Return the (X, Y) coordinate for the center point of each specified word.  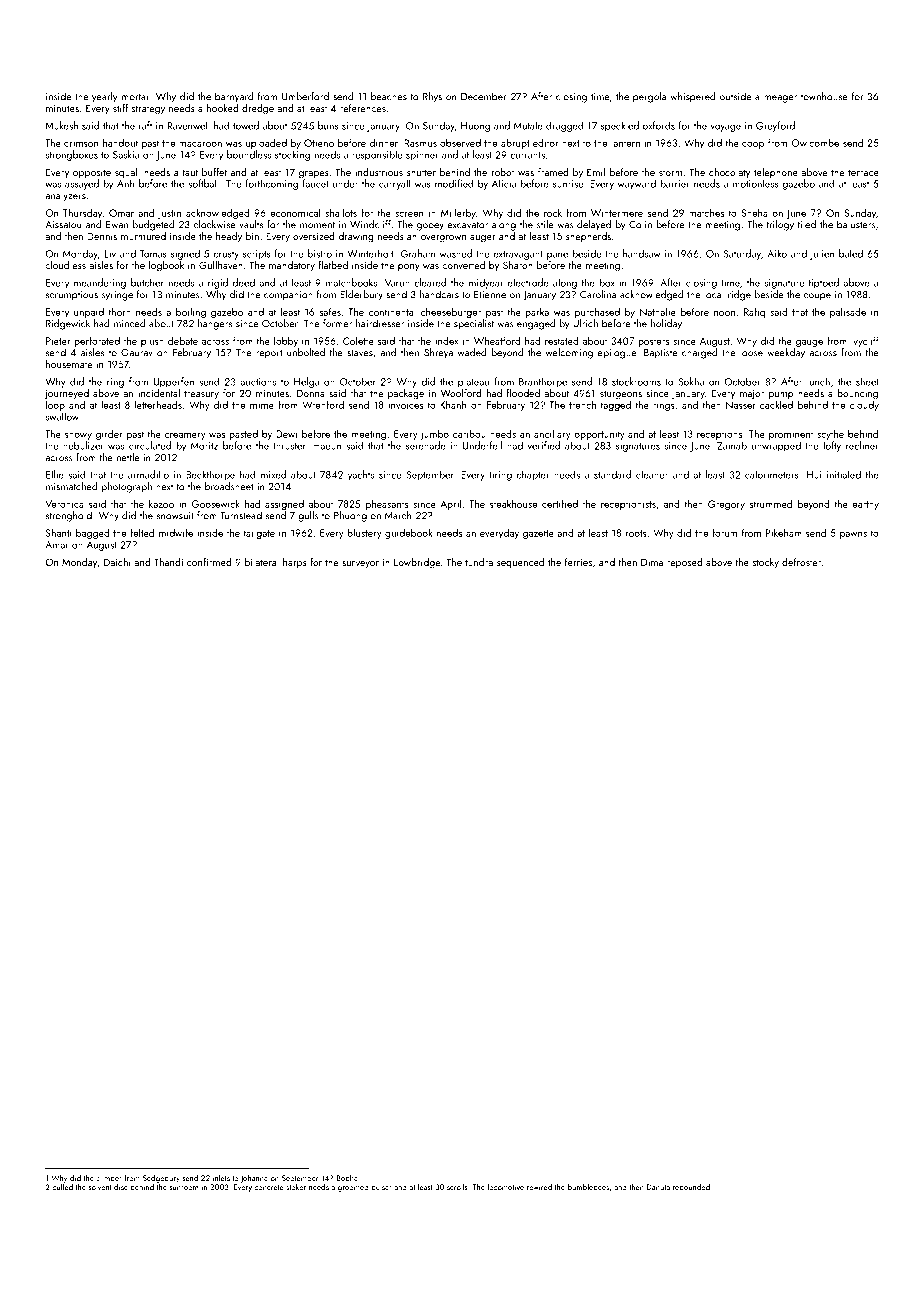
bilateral (262, 562)
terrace (863, 172)
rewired (539, 1187)
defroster (801, 562)
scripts (257, 255)
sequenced (520, 563)
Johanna (254, 1179)
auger (483, 239)
